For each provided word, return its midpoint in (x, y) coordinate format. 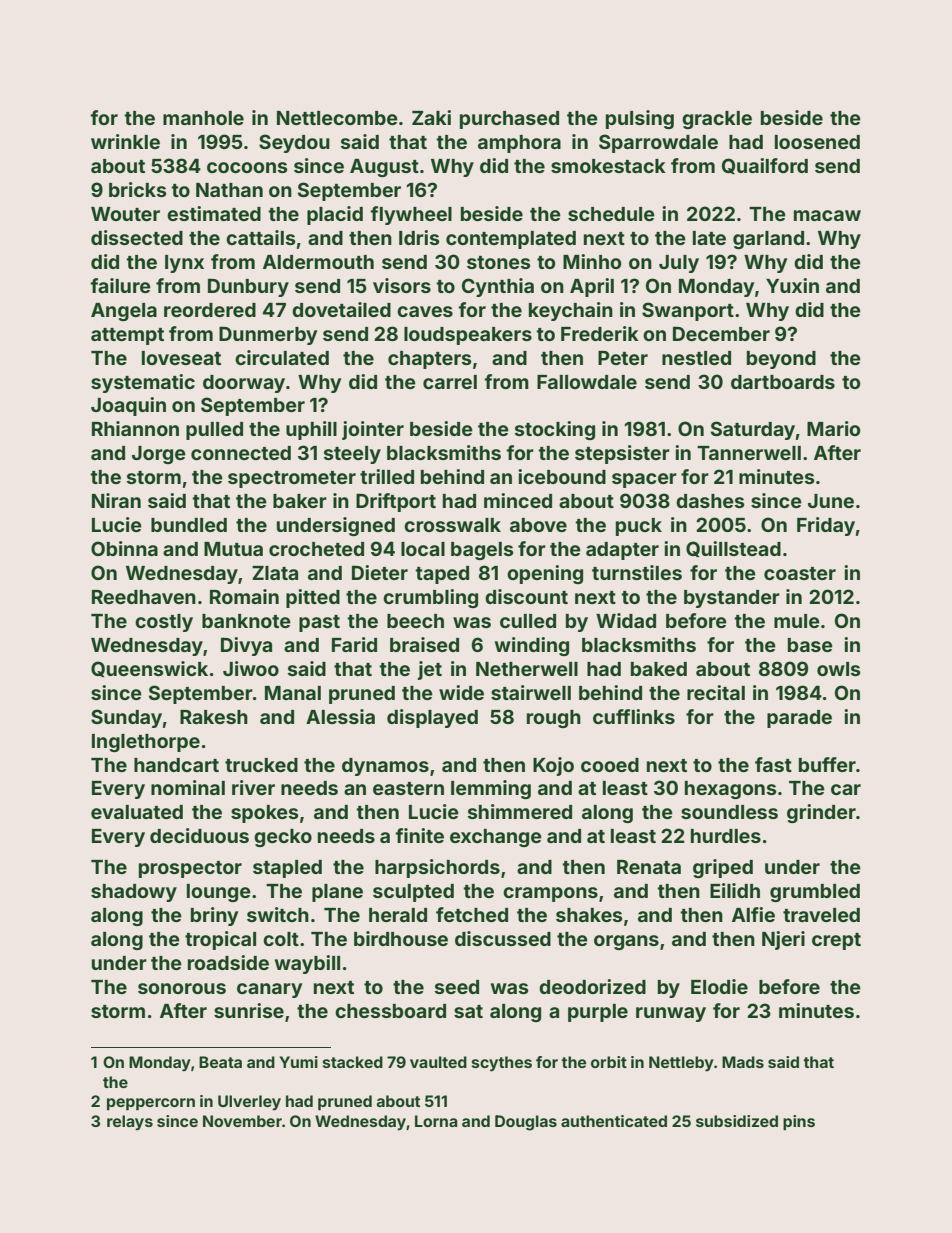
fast (773, 764)
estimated (214, 213)
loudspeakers (468, 336)
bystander (732, 599)
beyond (781, 360)
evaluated (137, 812)
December (721, 333)
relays (130, 1123)
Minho (592, 261)
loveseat (181, 358)
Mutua (233, 549)
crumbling (430, 598)
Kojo (553, 766)
